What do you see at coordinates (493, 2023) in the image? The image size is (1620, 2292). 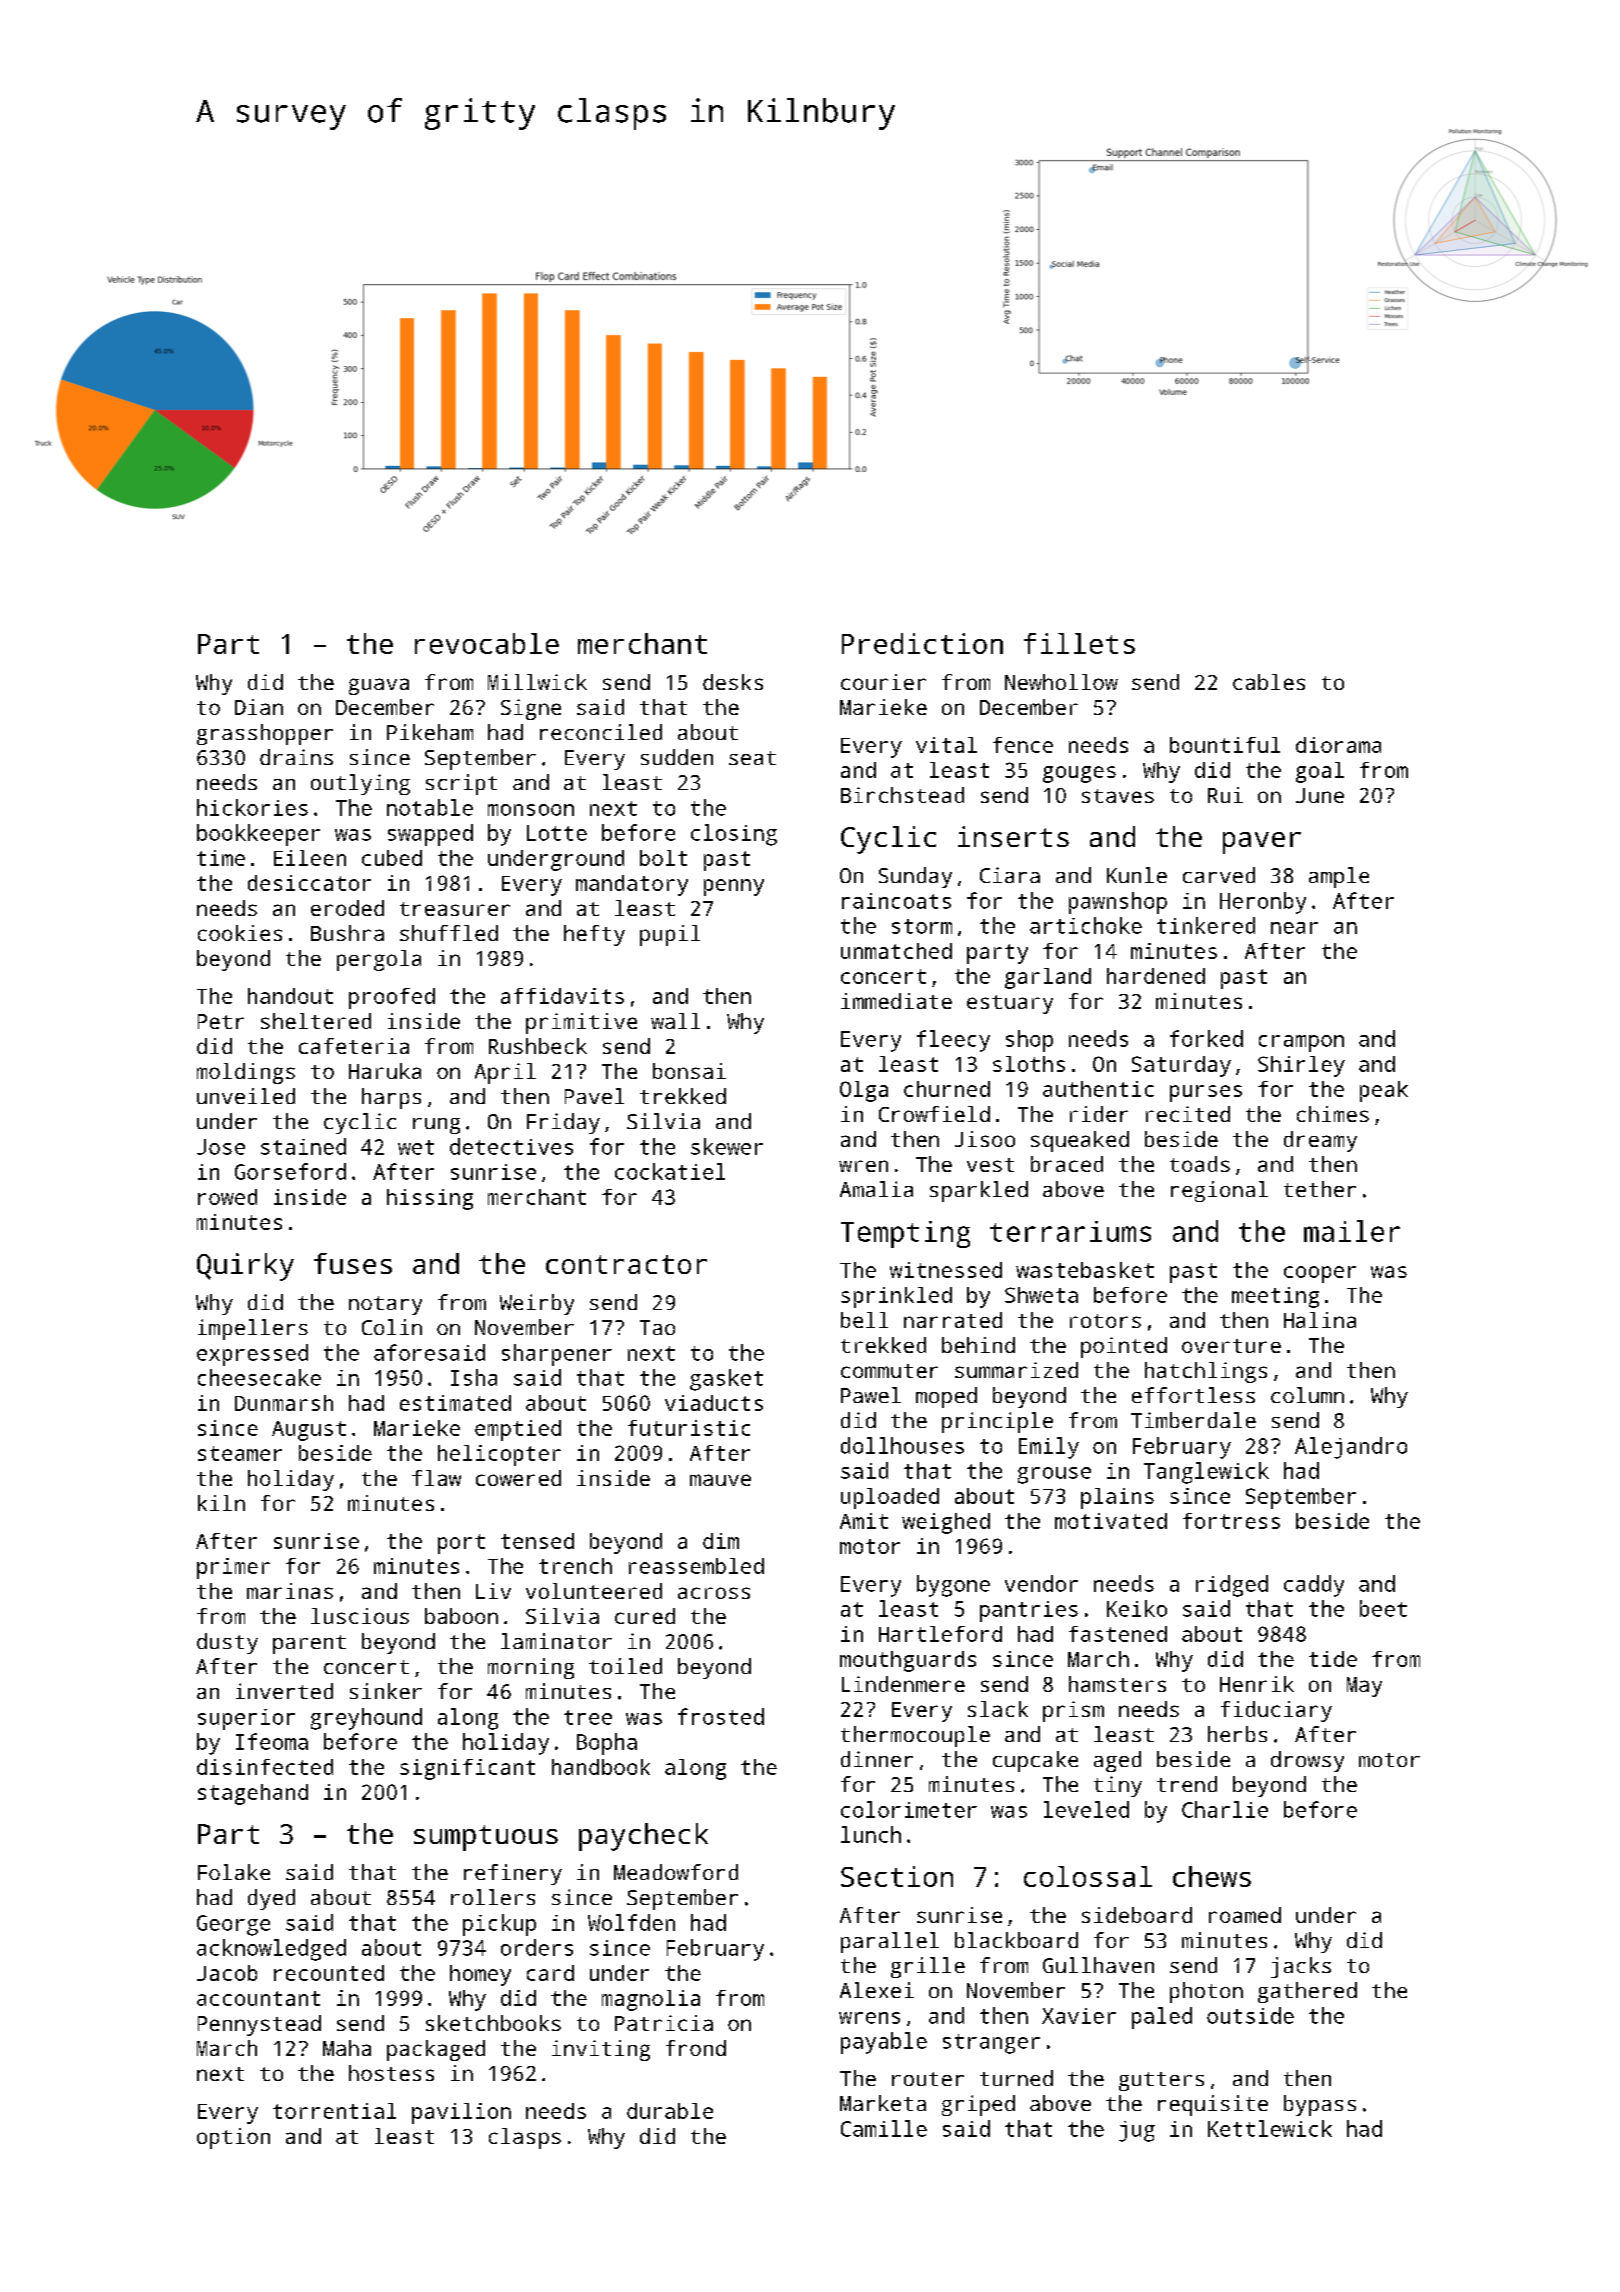 I see `sketchbooks` at bounding box center [493, 2023].
